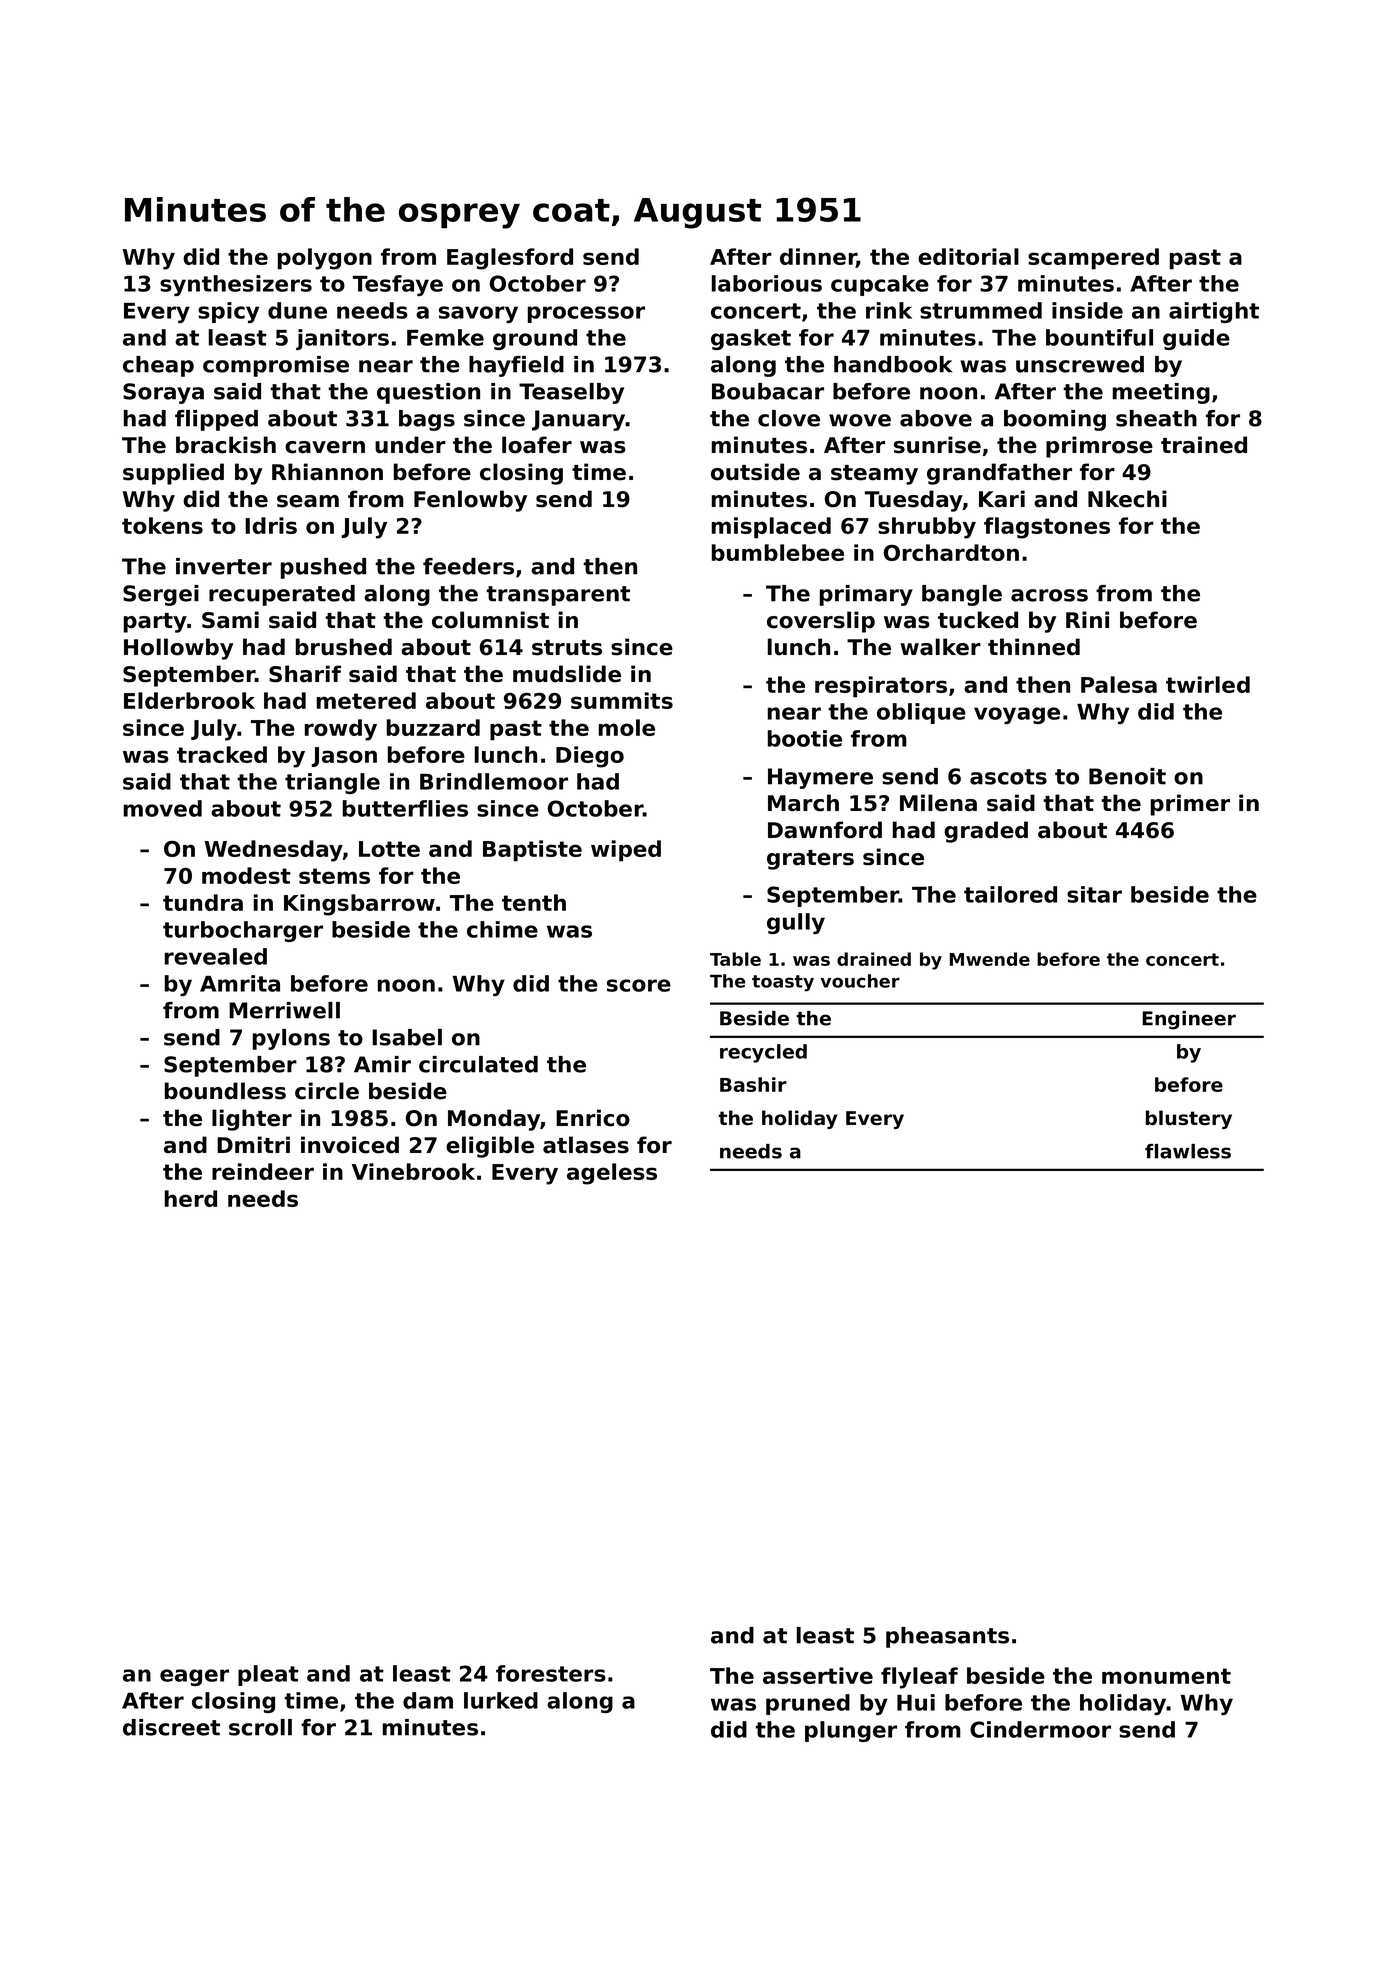  Describe the element at coordinates (510, 259) in the page. I see `Eaglesford` at that location.
